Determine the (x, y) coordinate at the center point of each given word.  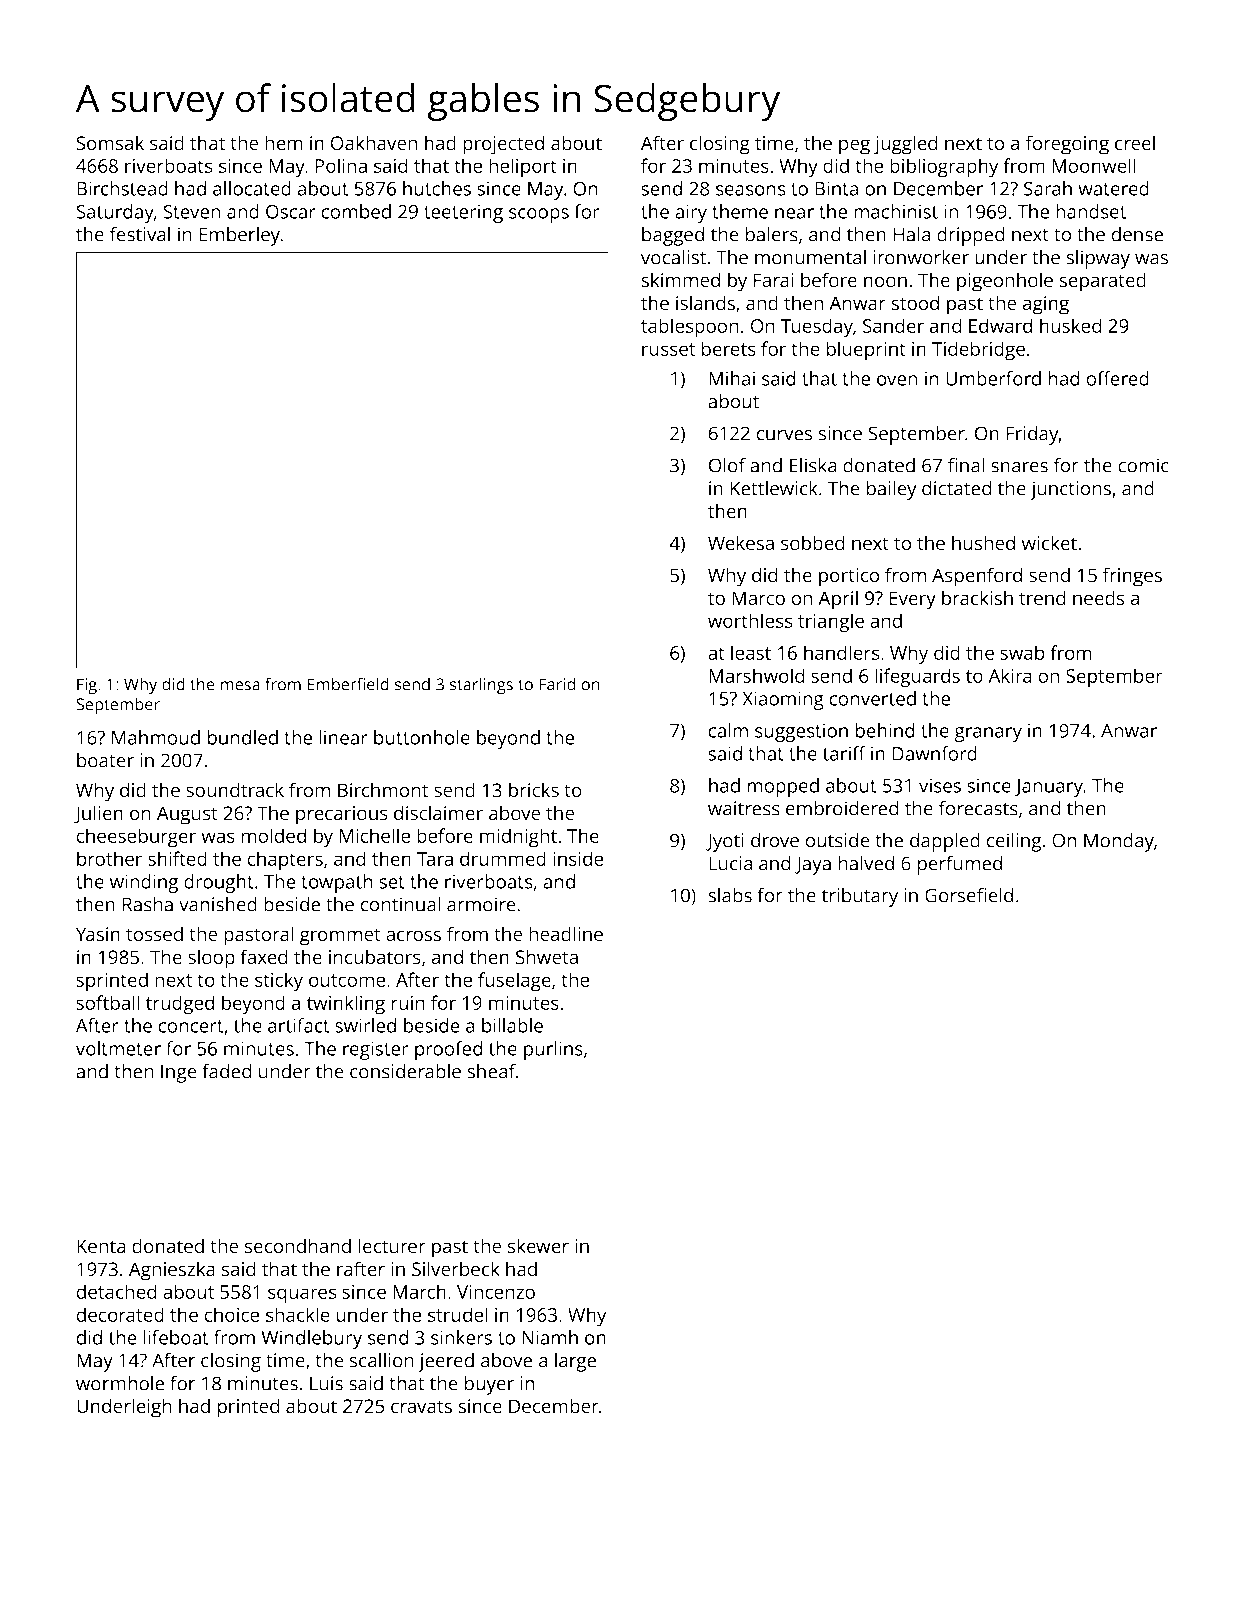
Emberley (239, 236)
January (1049, 788)
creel (1135, 143)
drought (219, 883)
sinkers (461, 1337)
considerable (405, 1071)
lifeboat (175, 1337)
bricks (534, 790)
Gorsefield (969, 895)
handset (1091, 211)
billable (512, 1025)
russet (668, 349)
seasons (750, 190)
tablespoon (690, 328)
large (575, 1362)
